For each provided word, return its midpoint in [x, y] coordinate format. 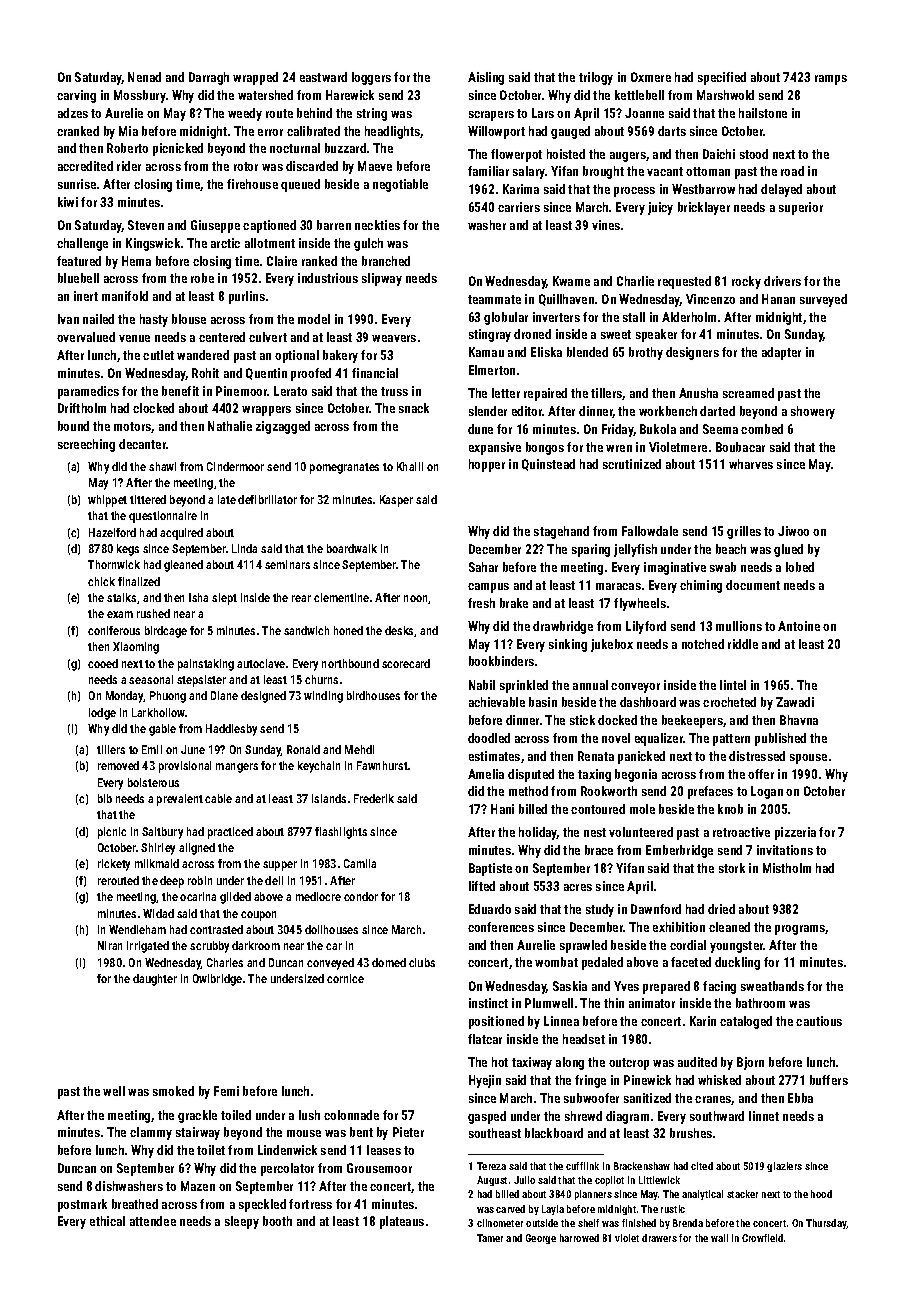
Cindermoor [235, 466]
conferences [501, 927]
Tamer [490, 1238]
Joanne [644, 113]
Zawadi [795, 702]
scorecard [406, 663]
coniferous [114, 630]
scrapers [491, 116]
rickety [114, 865]
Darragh [209, 78]
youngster [737, 947]
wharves [751, 464]
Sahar [483, 567]
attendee [153, 1221]
